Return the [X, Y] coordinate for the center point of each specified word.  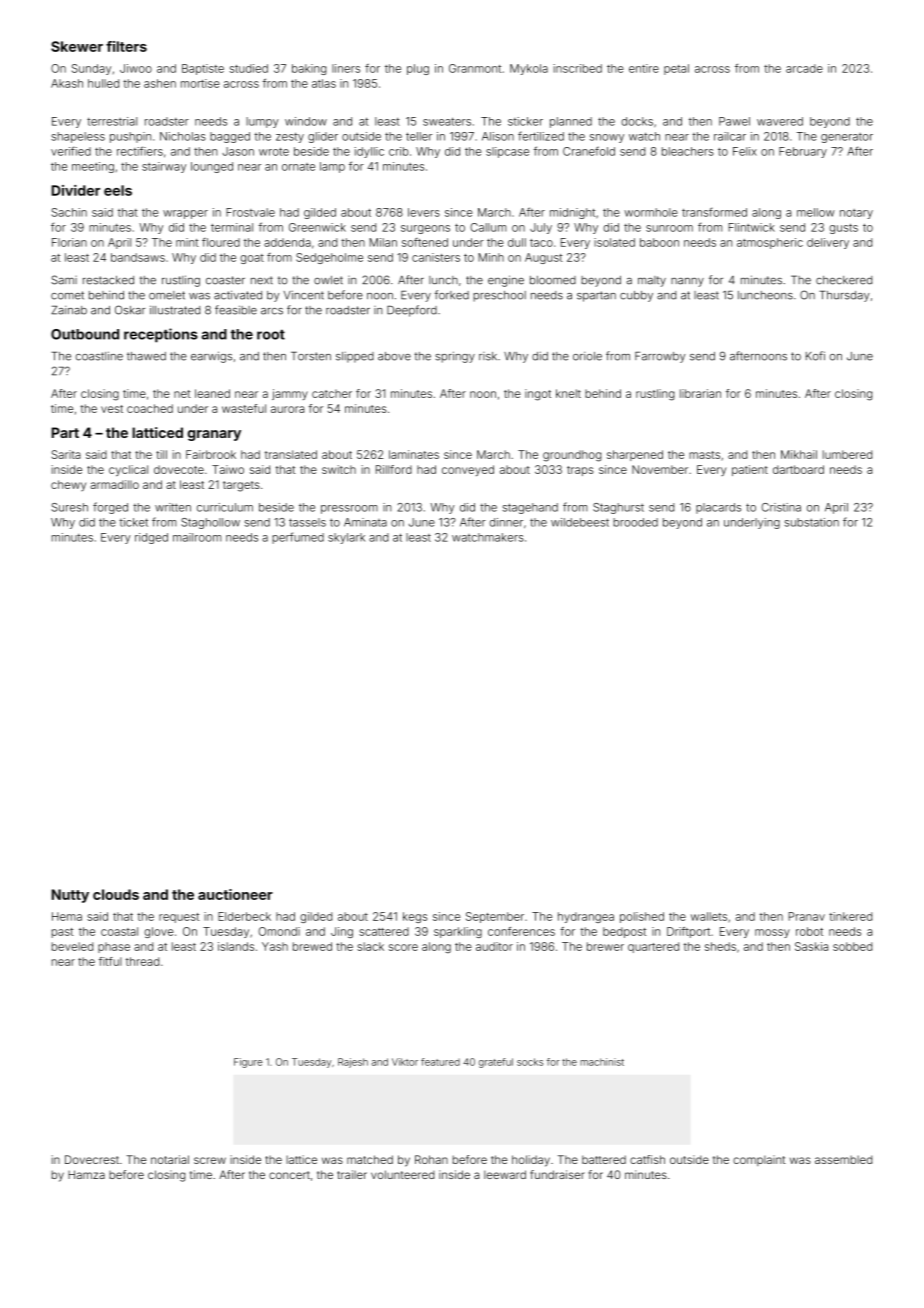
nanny [687, 282]
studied [249, 68]
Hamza [86, 1174]
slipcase [507, 152]
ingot [538, 395]
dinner [506, 522]
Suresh [69, 507]
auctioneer [235, 894]
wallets [709, 916]
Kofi [815, 356]
